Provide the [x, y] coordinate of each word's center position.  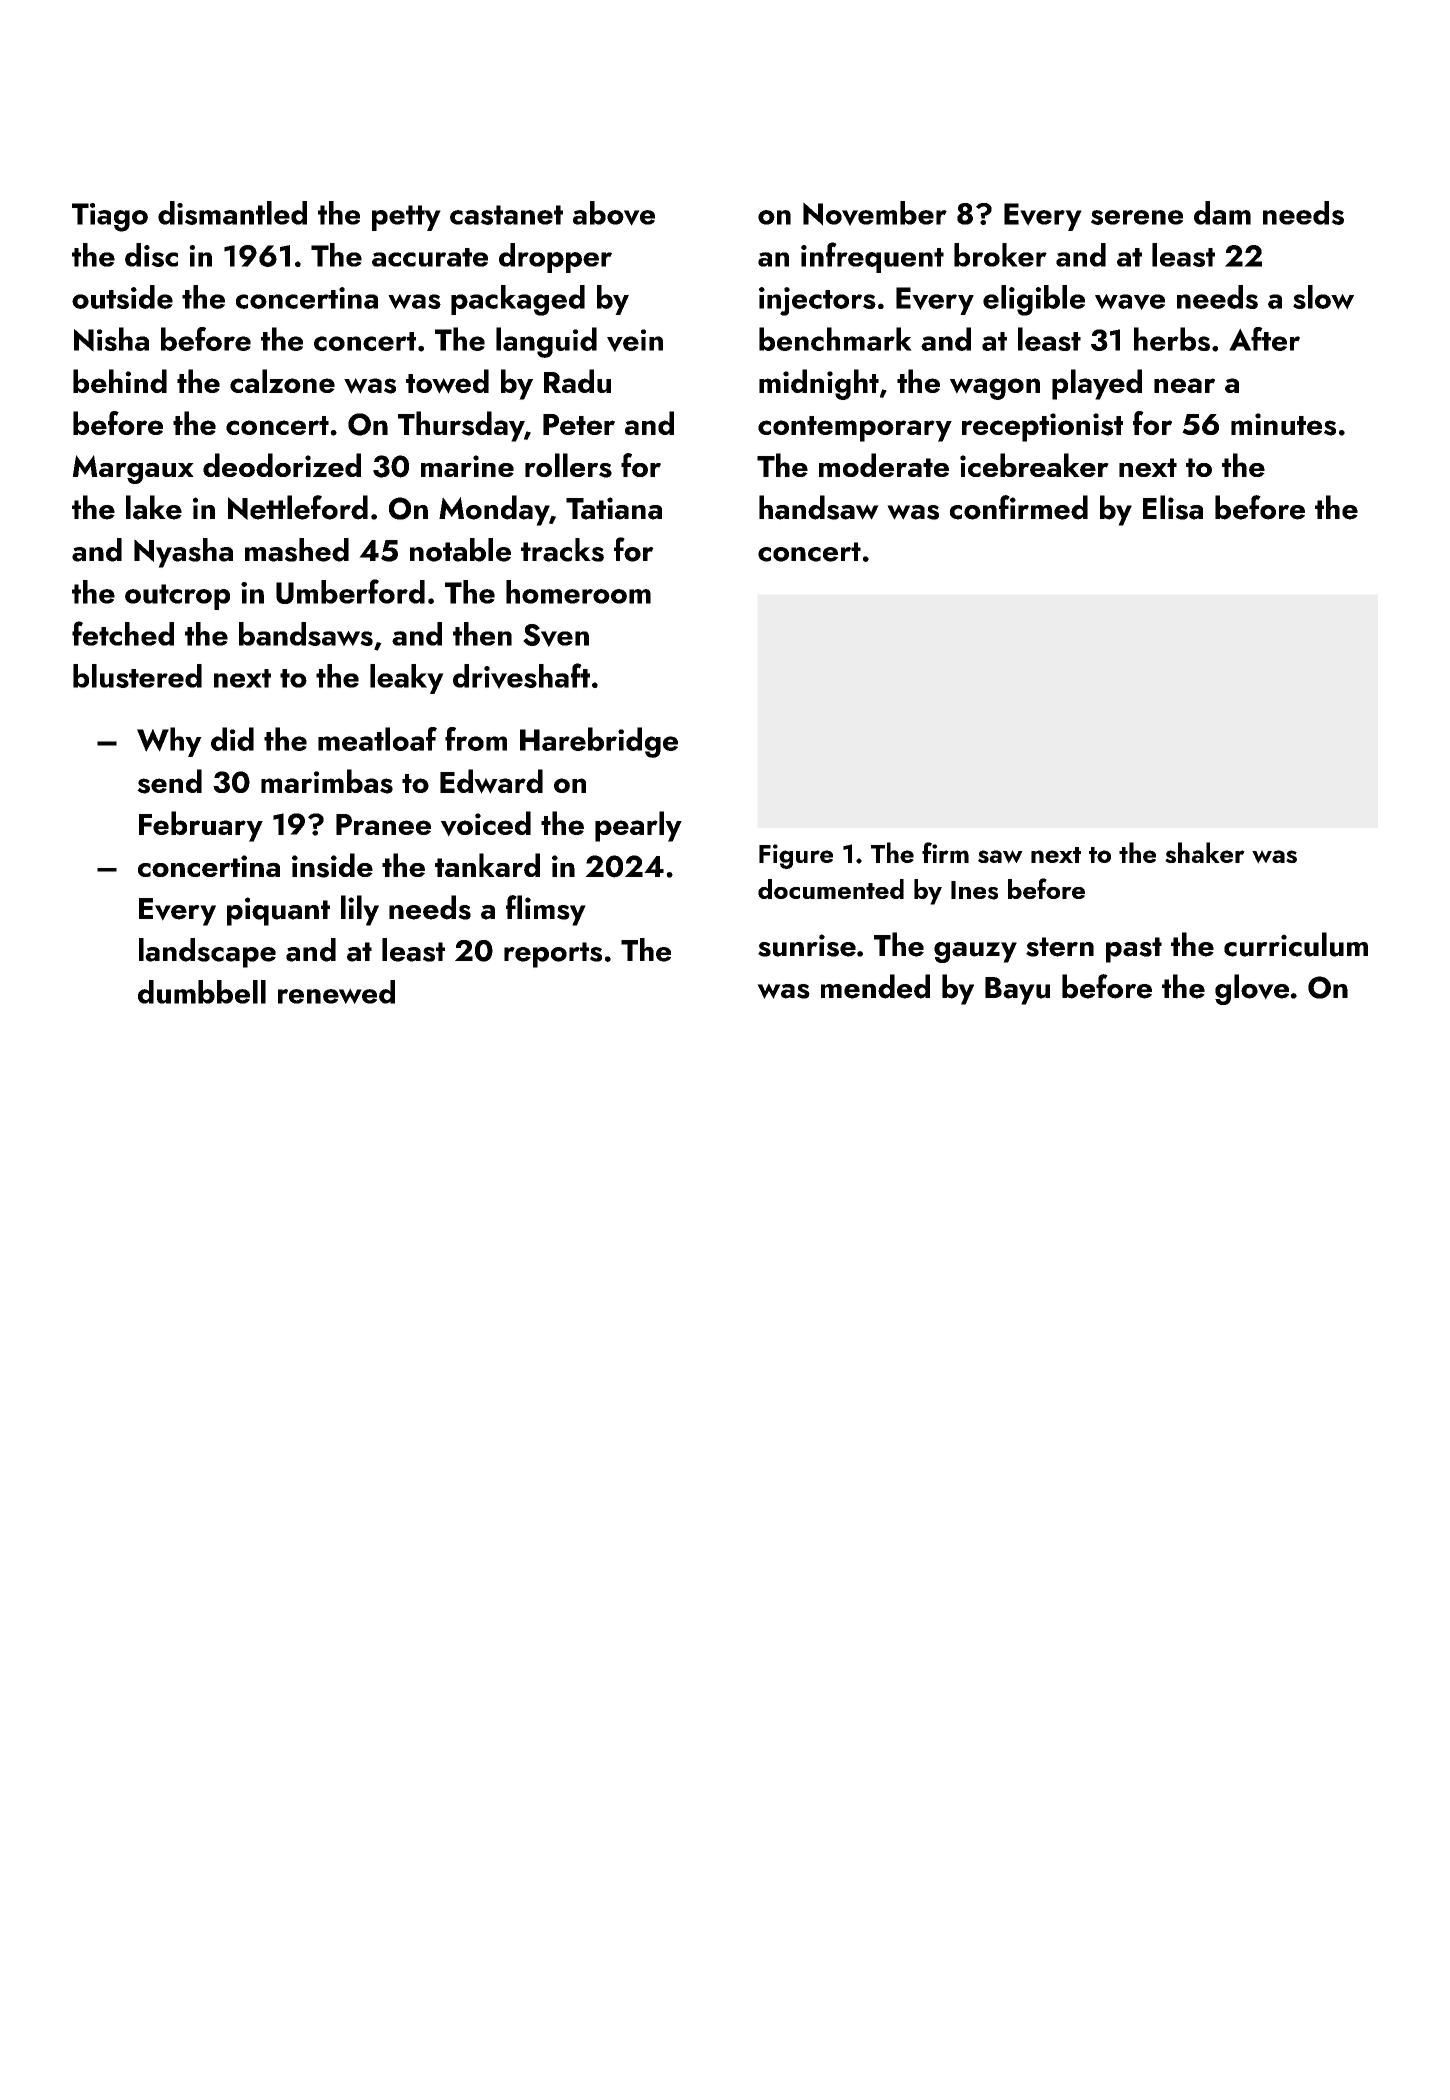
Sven [556, 635]
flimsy [546, 910]
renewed [336, 992]
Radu [577, 381]
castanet [506, 215]
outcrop [177, 597]
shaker [1205, 852]
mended [875, 986]
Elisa [1173, 507]
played [1097, 384]
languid [546, 342]
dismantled [232, 213]
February [201, 826]
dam [1222, 213]
